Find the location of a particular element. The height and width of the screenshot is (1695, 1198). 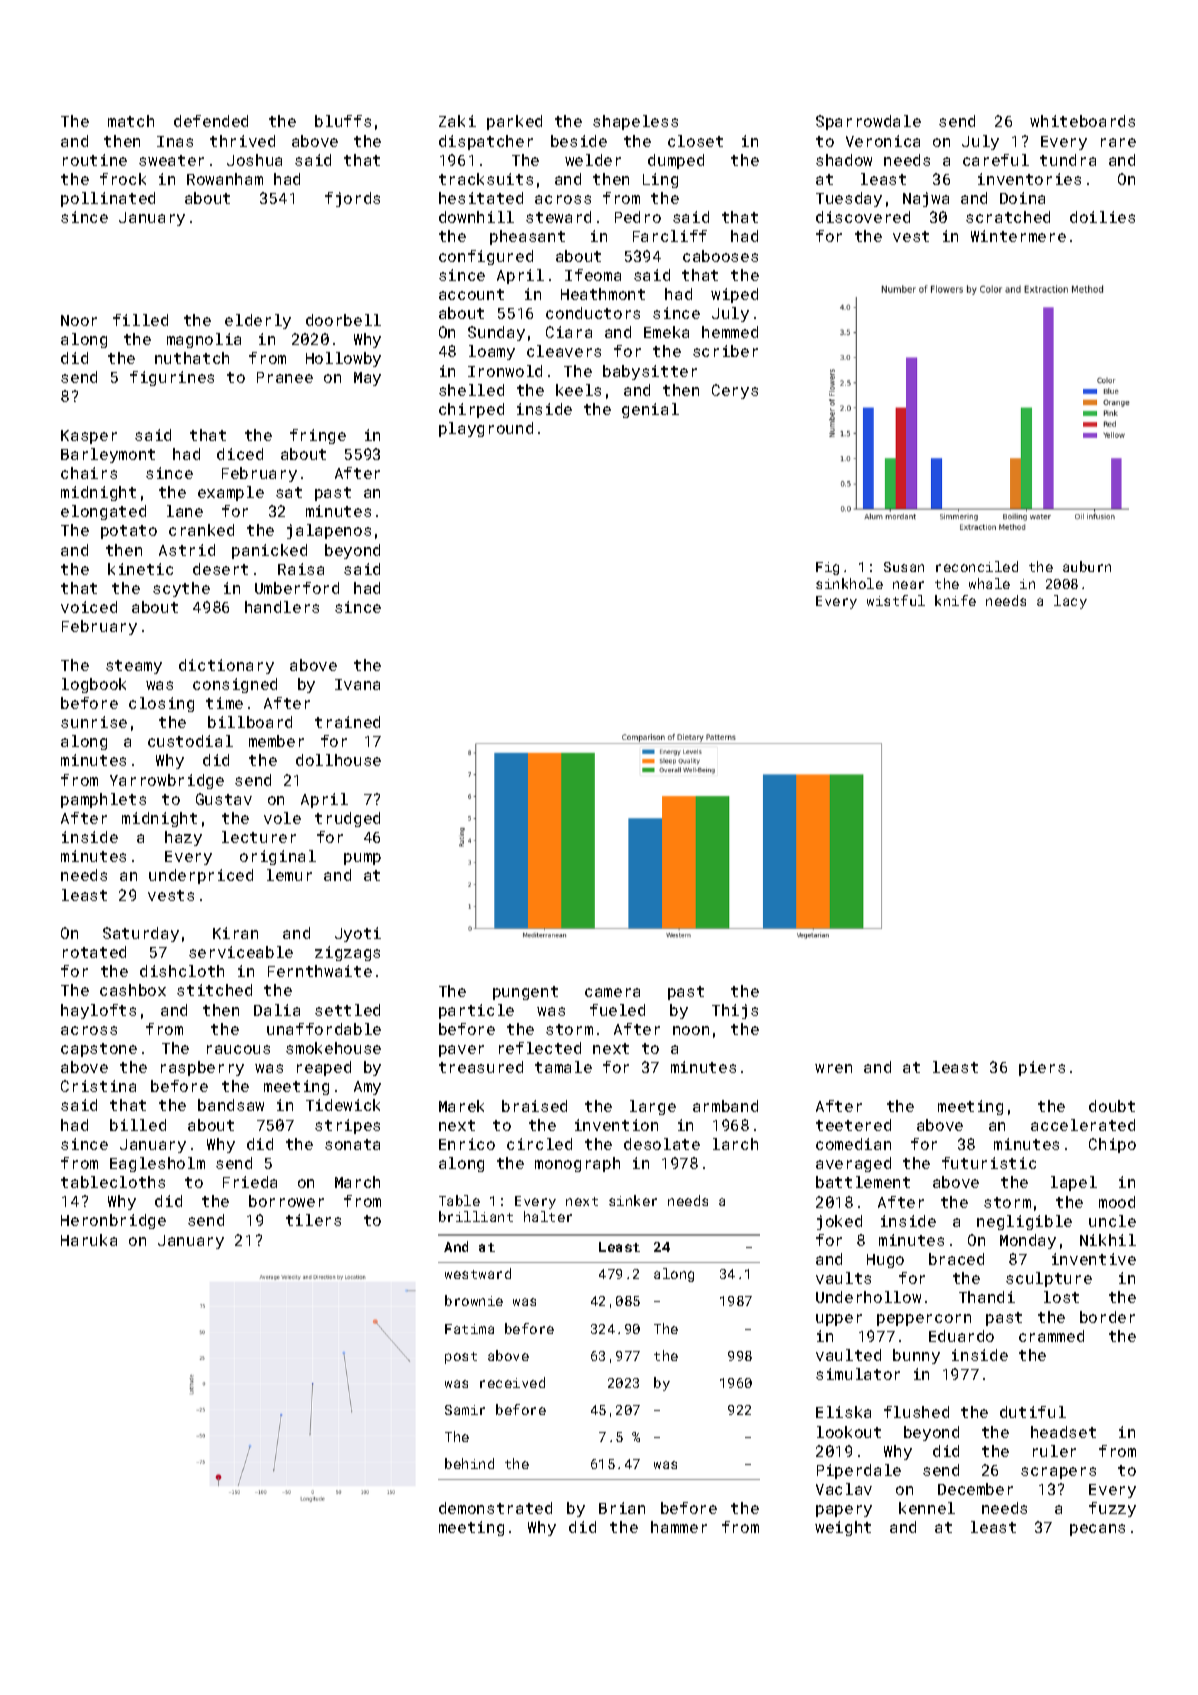

doilies is located at coordinates (1102, 217).
